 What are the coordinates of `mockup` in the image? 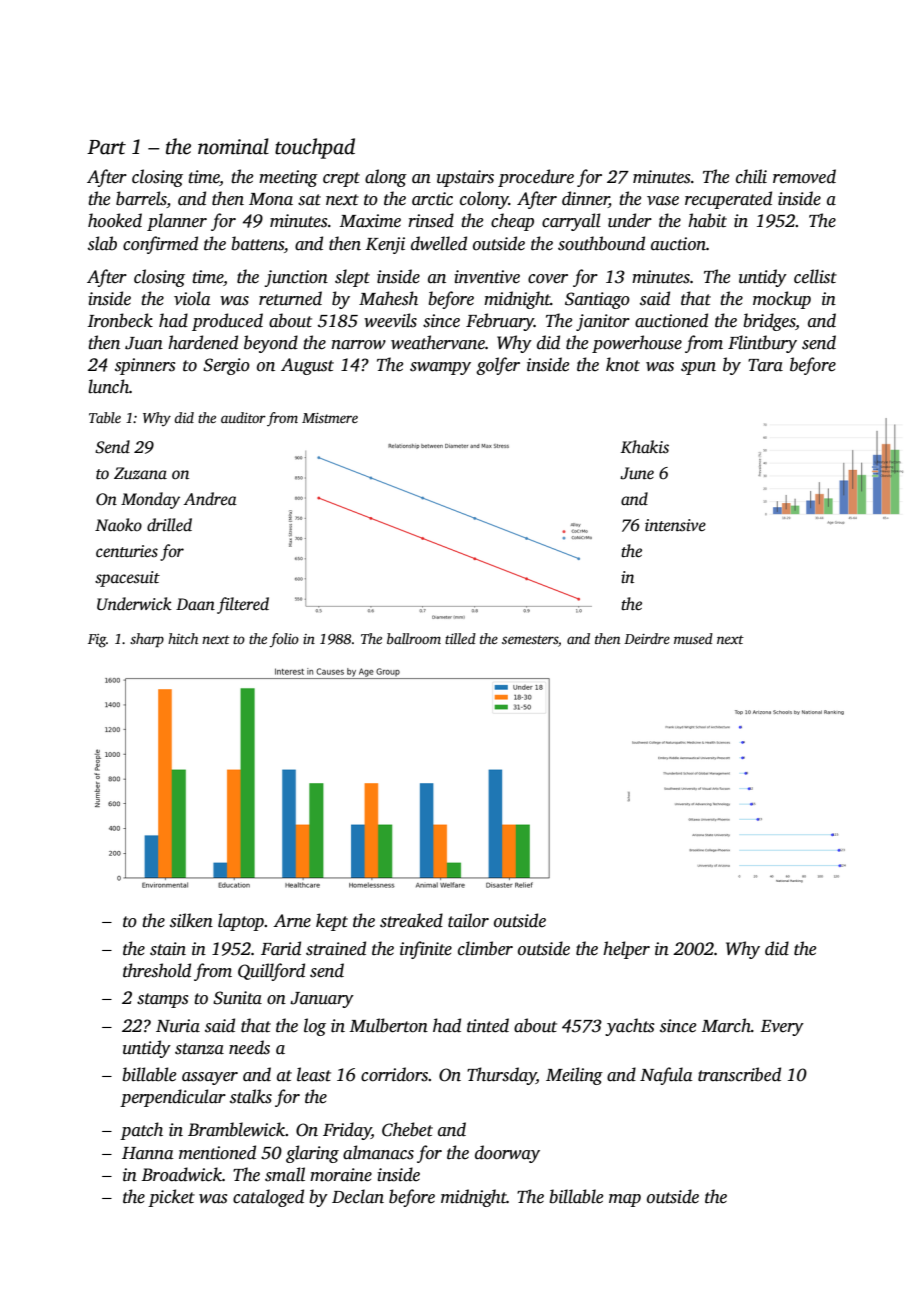 It's located at (782, 300).
